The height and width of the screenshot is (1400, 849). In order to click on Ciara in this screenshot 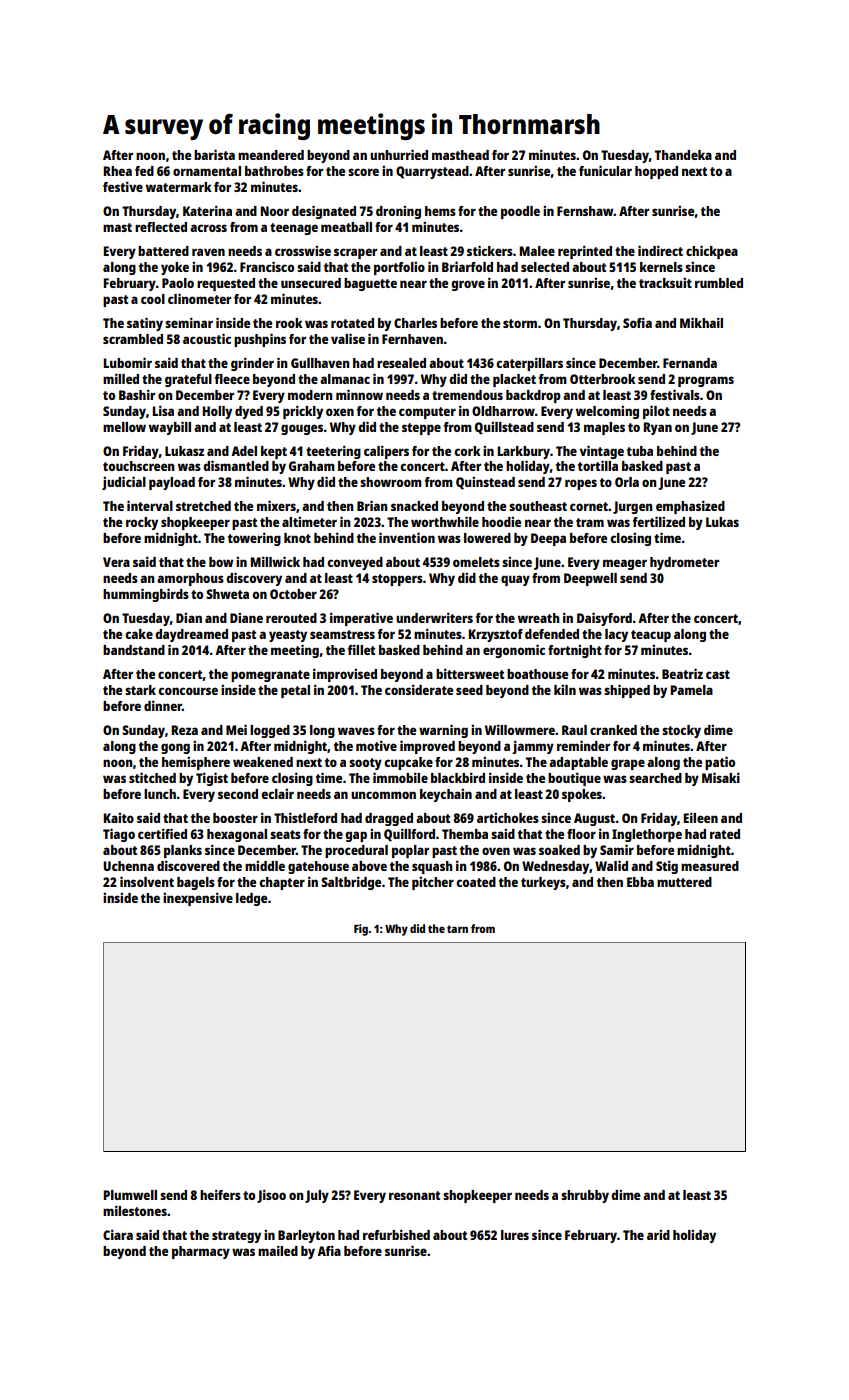, I will do `click(118, 1235)`.
